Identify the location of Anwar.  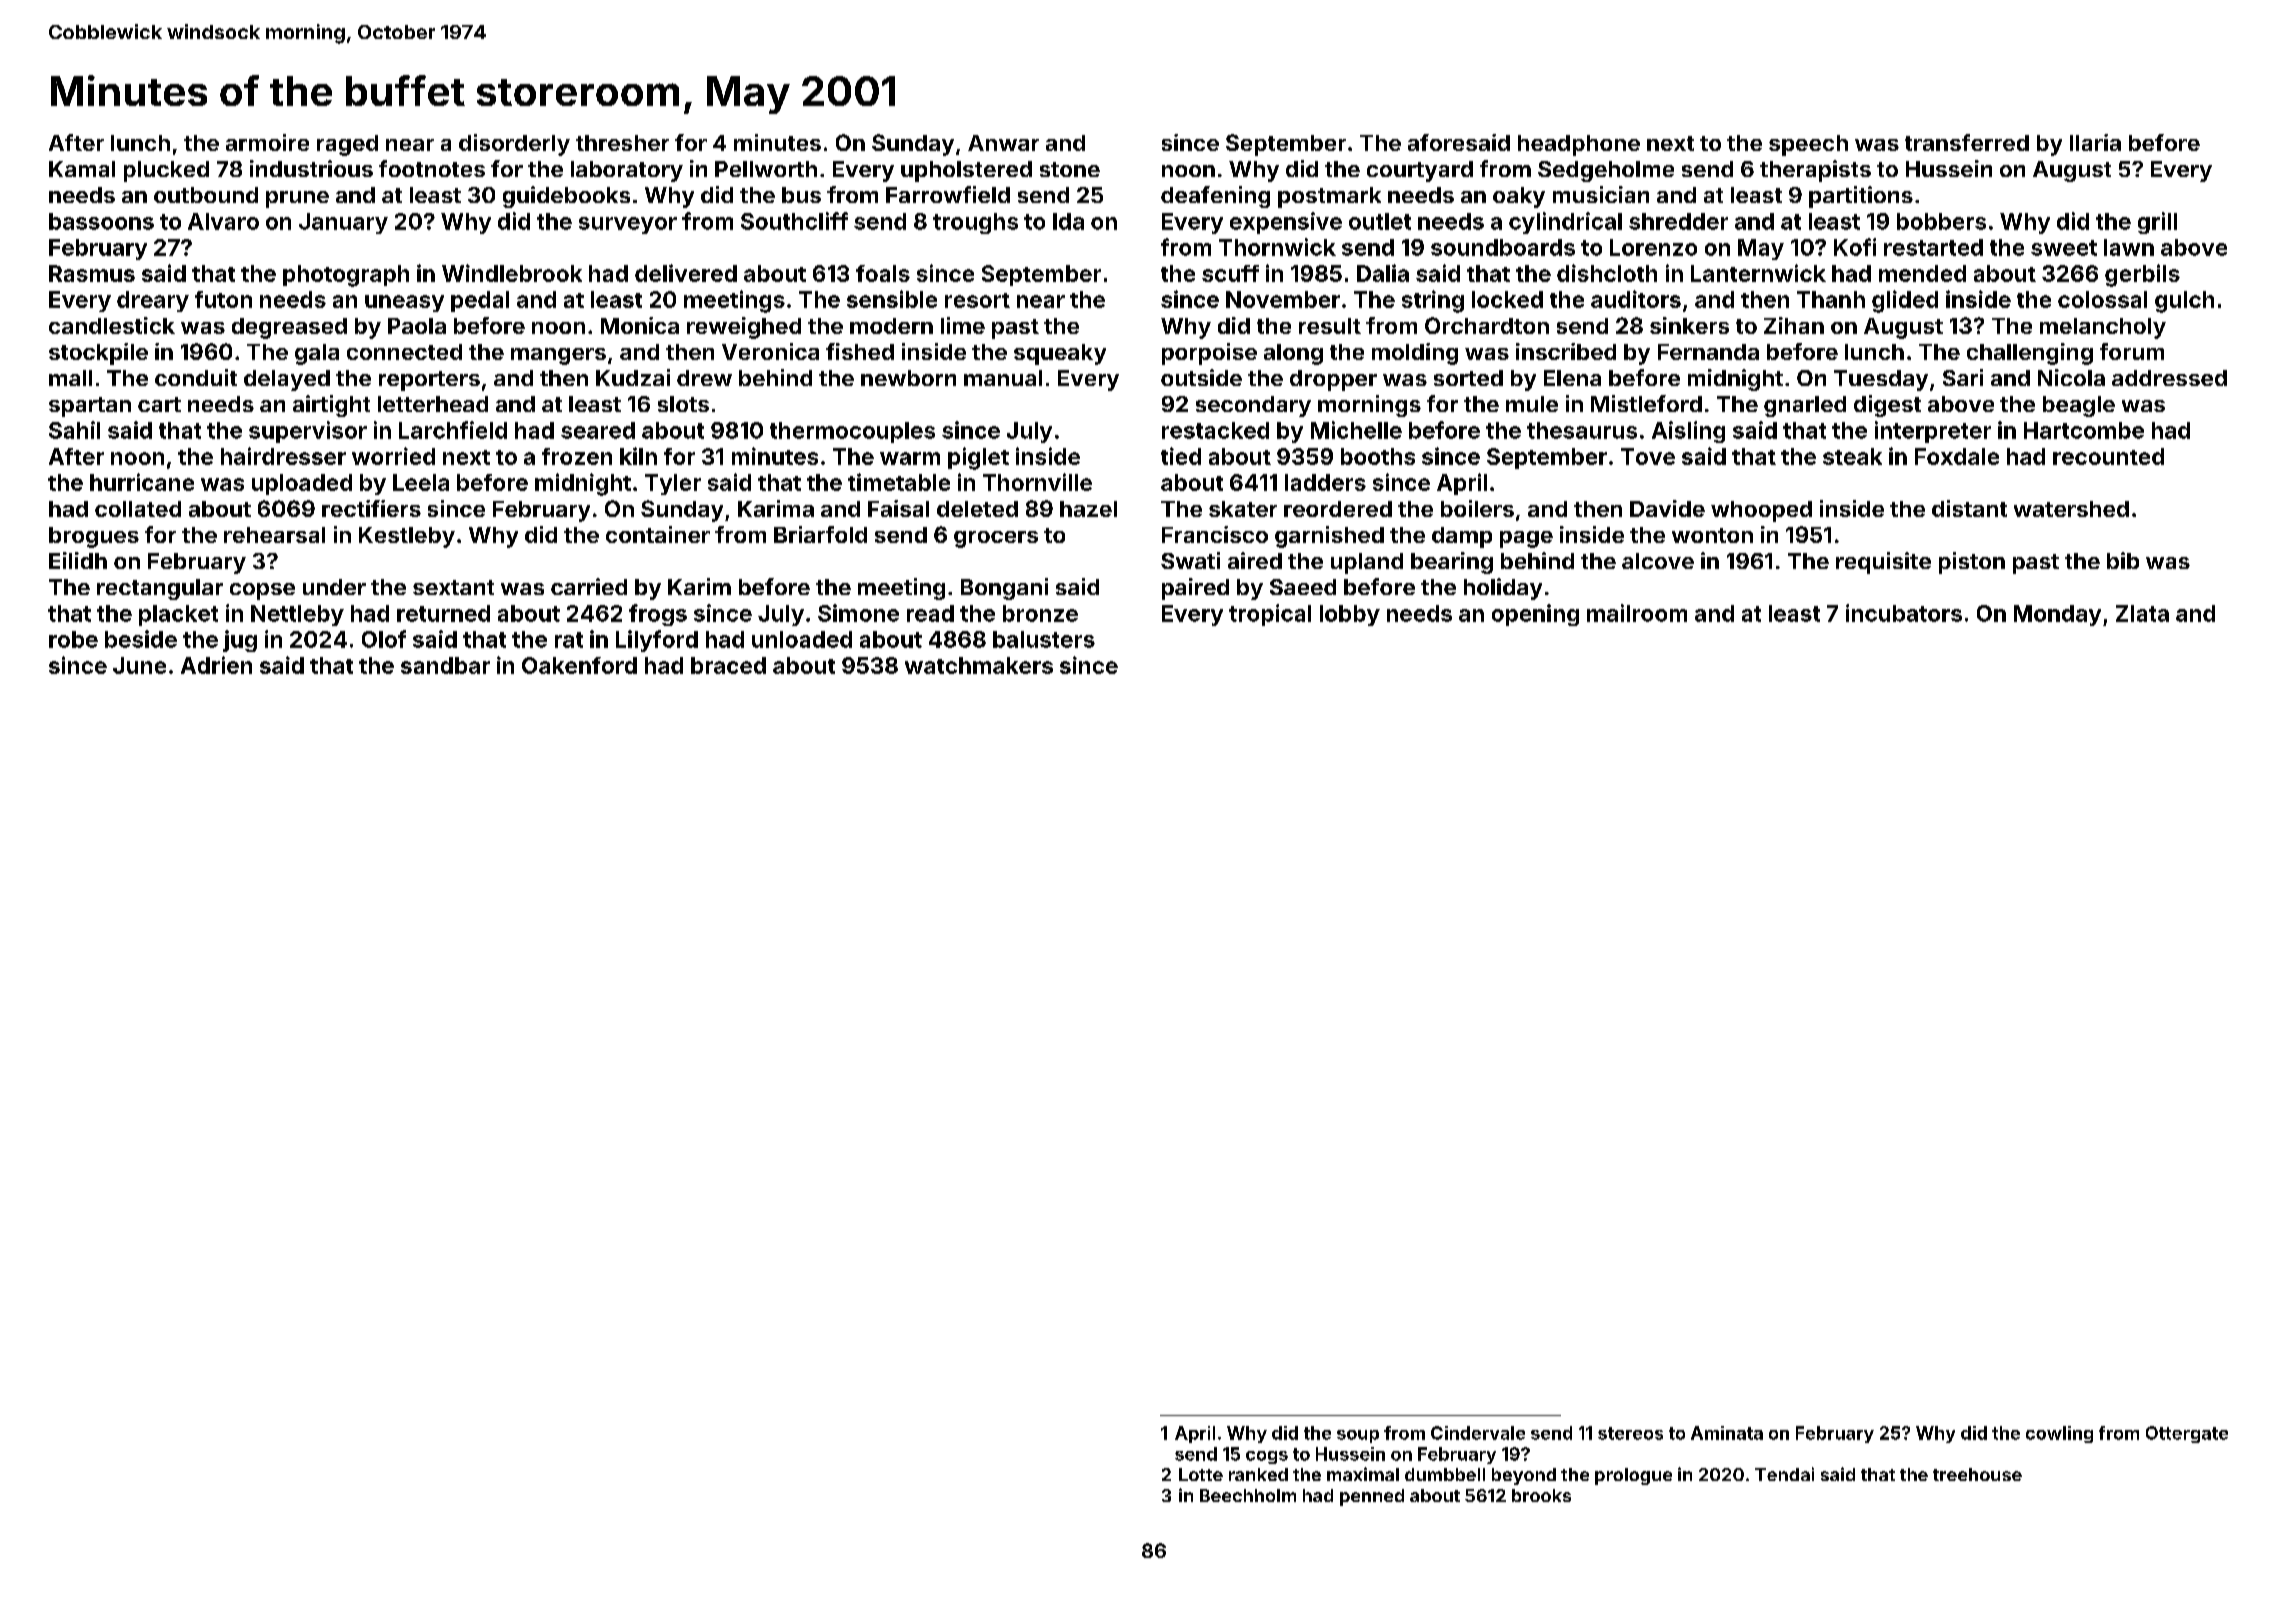
(1003, 143).
